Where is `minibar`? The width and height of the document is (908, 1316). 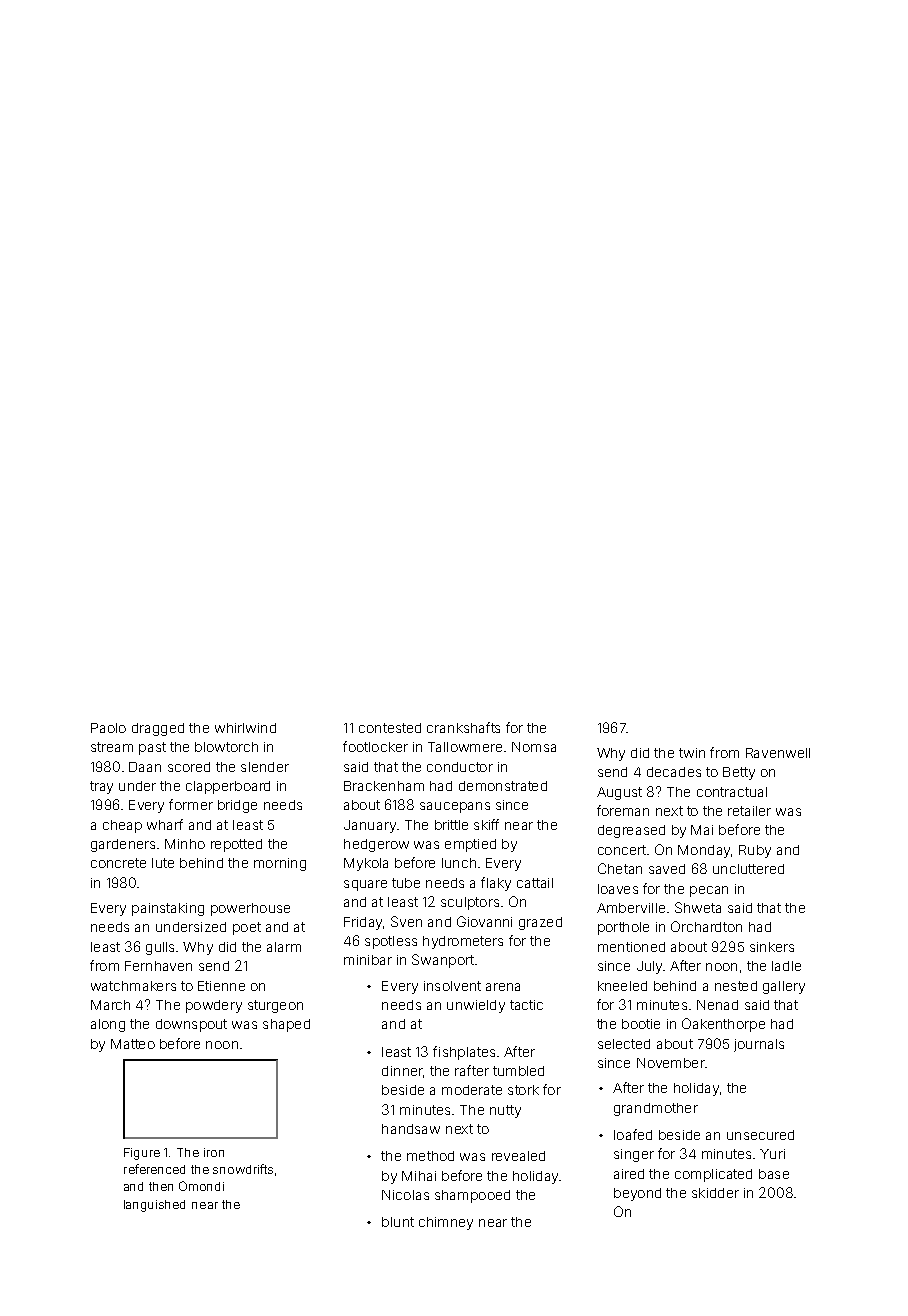
minibar is located at coordinates (368, 960).
